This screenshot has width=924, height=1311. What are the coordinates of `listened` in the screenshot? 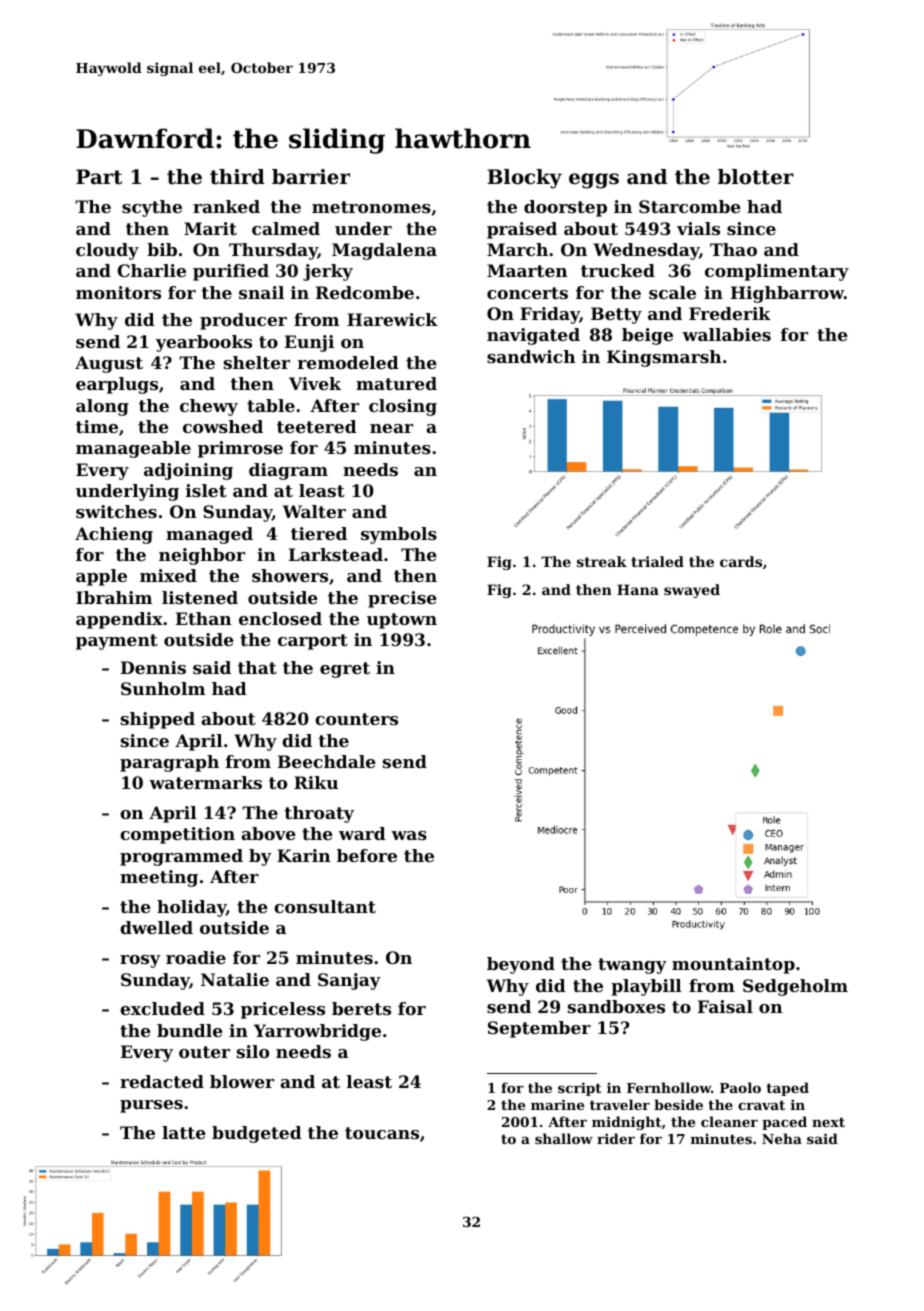 It's located at (200, 597).
